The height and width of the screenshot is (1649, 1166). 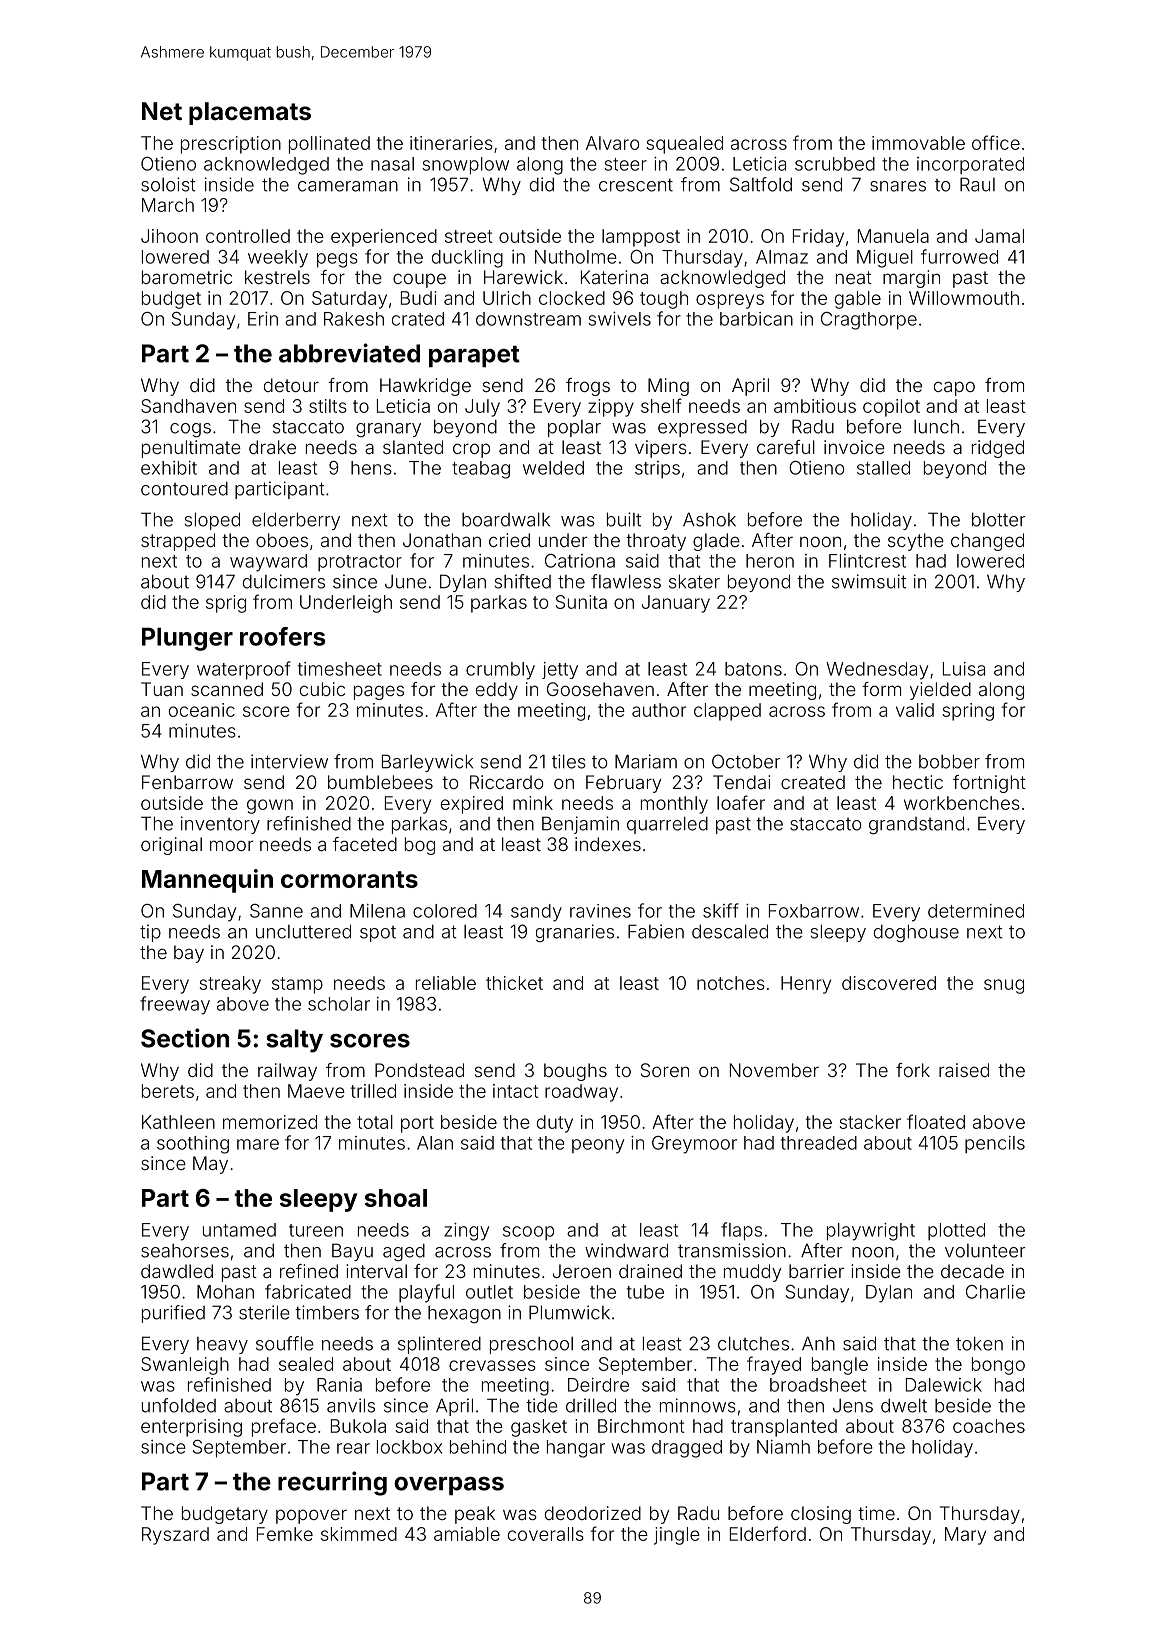 What do you see at coordinates (752, 1273) in the screenshot?
I see `muddy` at bounding box center [752, 1273].
